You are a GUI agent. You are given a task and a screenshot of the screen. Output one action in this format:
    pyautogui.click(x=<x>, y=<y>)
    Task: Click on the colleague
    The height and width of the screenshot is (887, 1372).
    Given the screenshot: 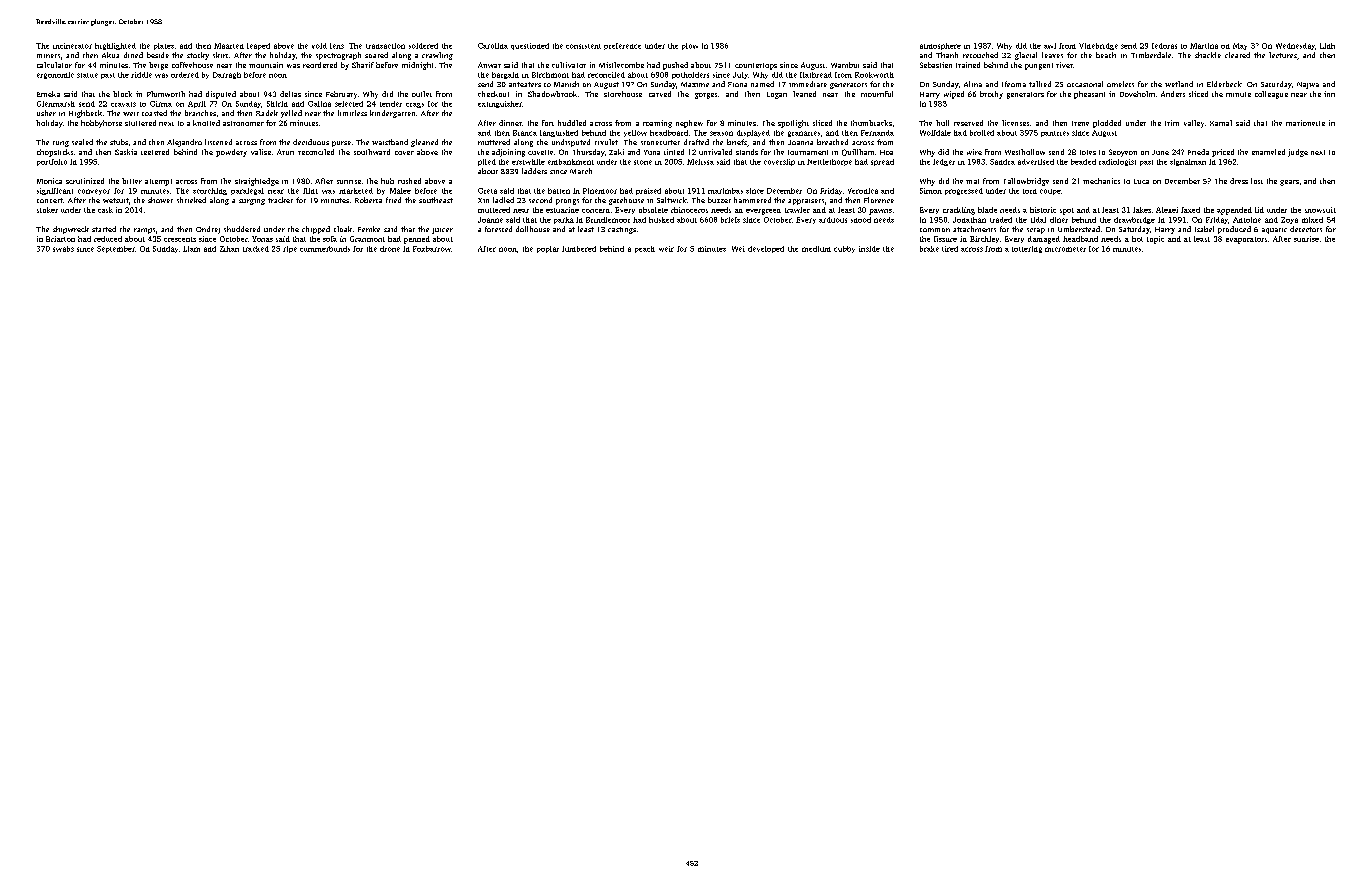 What is the action you would take?
    pyautogui.click(x=1271, y=95)
